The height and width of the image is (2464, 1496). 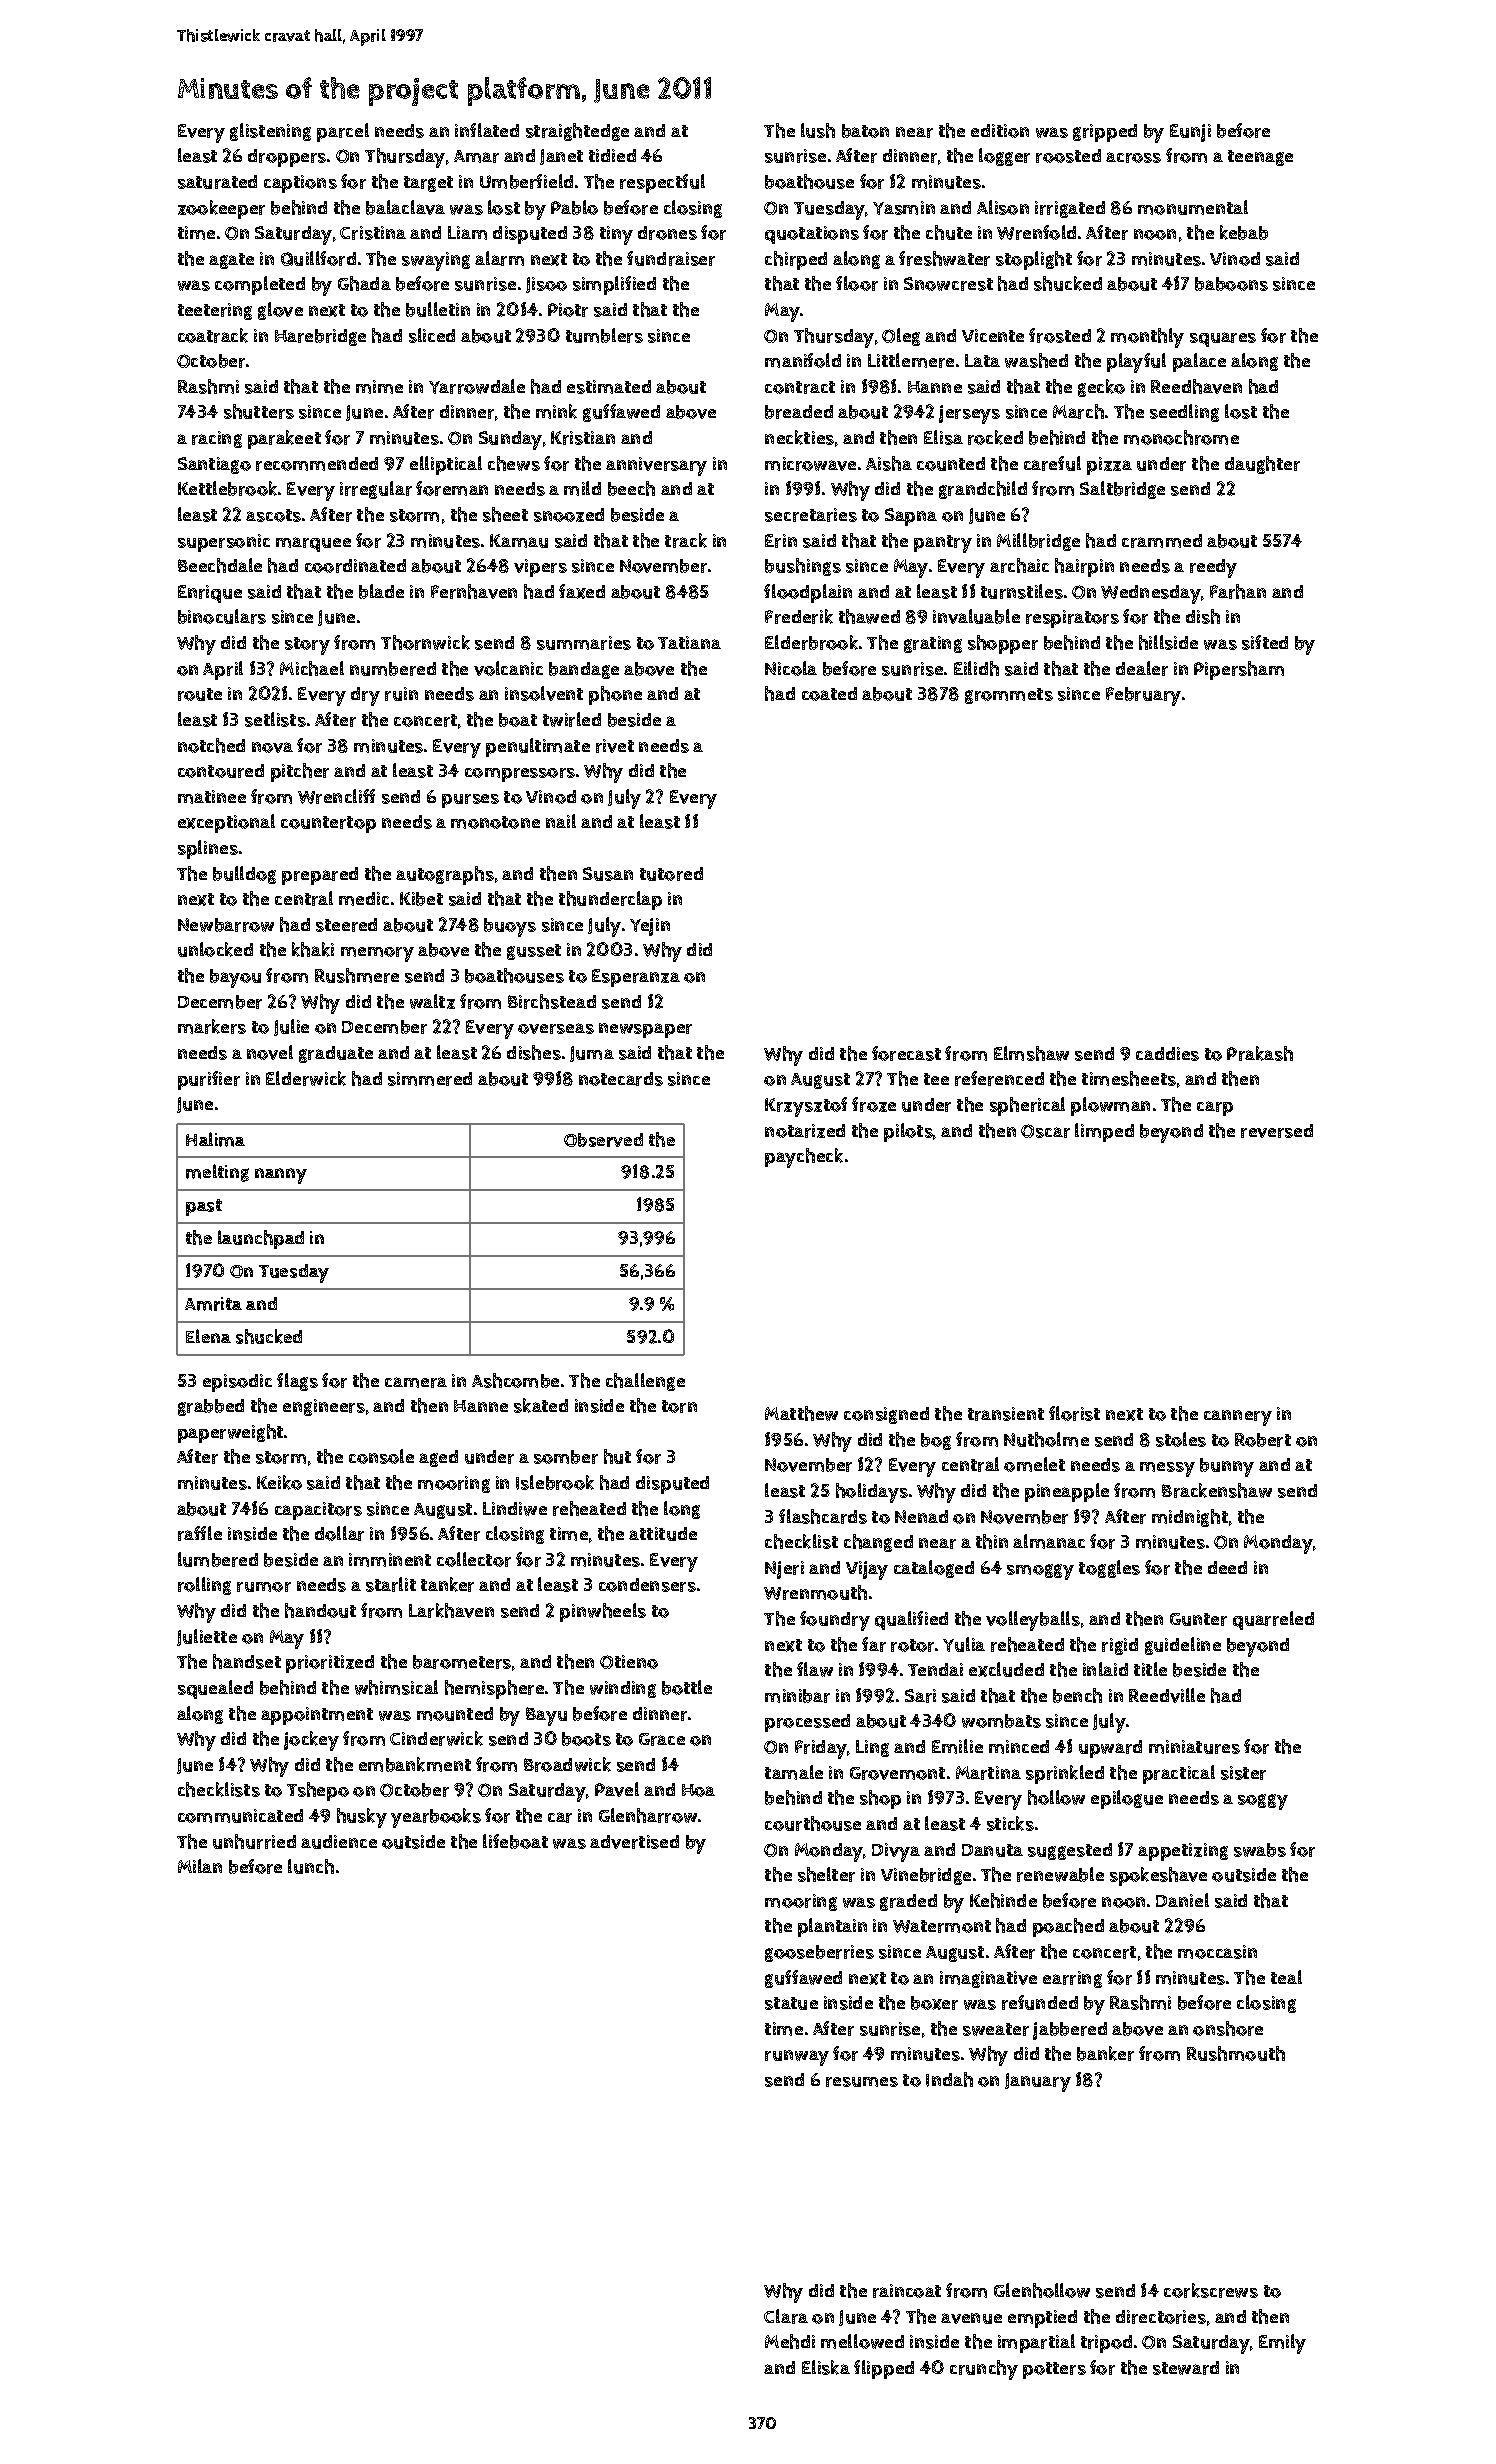 What do you see at coordinates (826, 2367) in the image?
I see `Eliska` at bounding box center [826, 2367].
